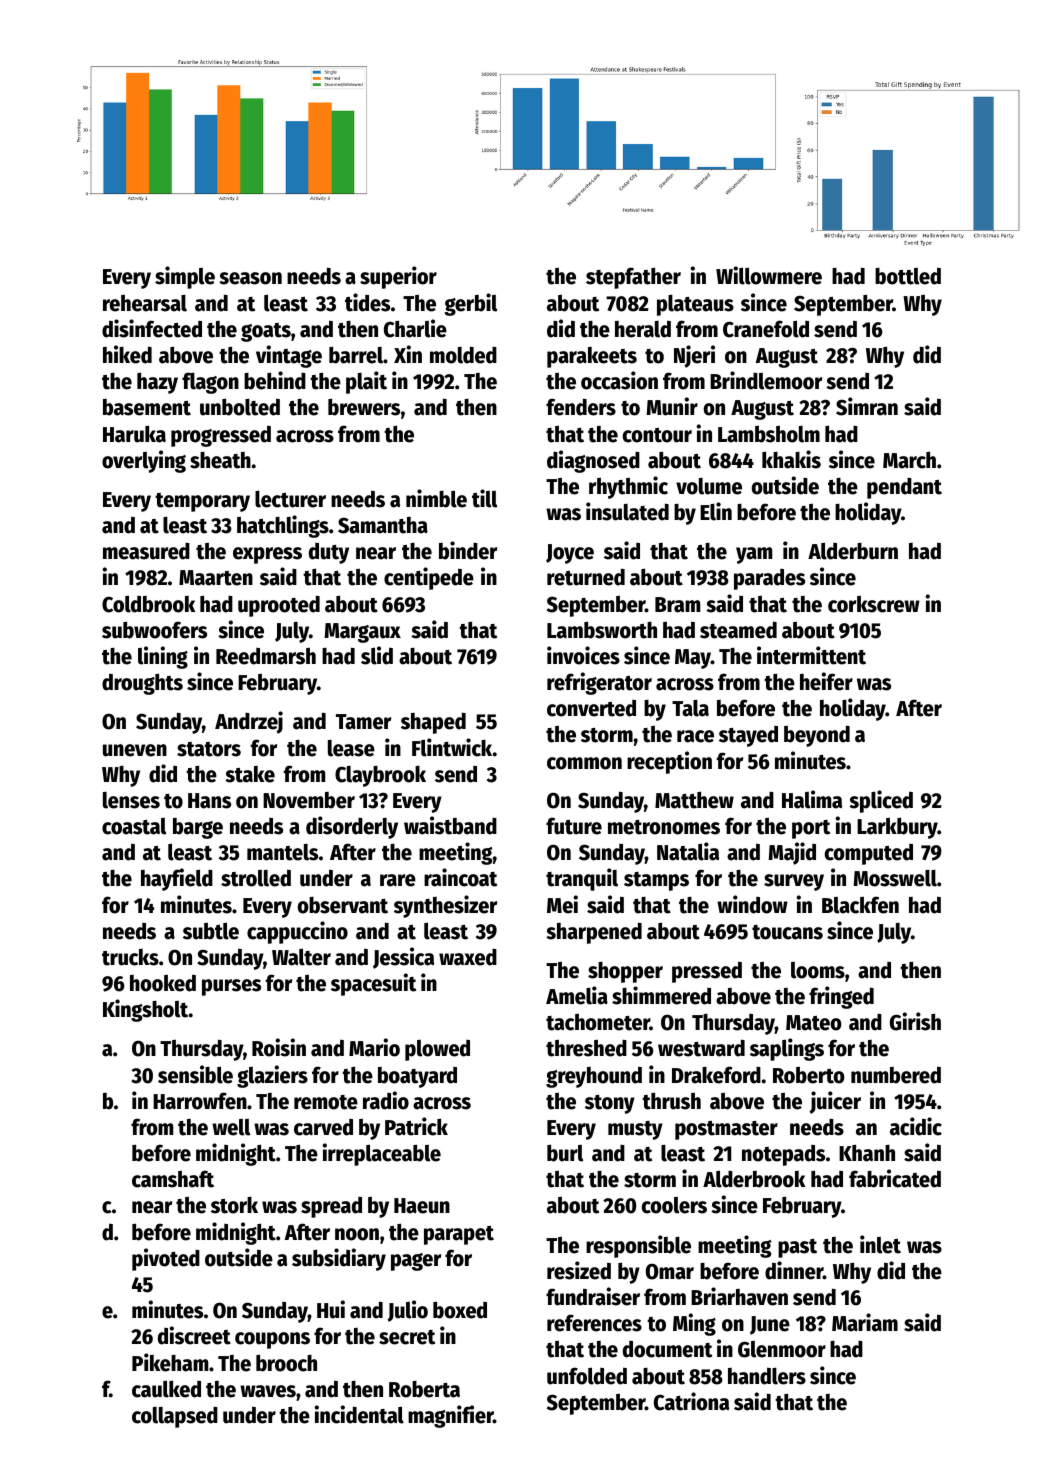 The image size is (1044, 1483). I want to click on Catriona, so click(691, 1401).
